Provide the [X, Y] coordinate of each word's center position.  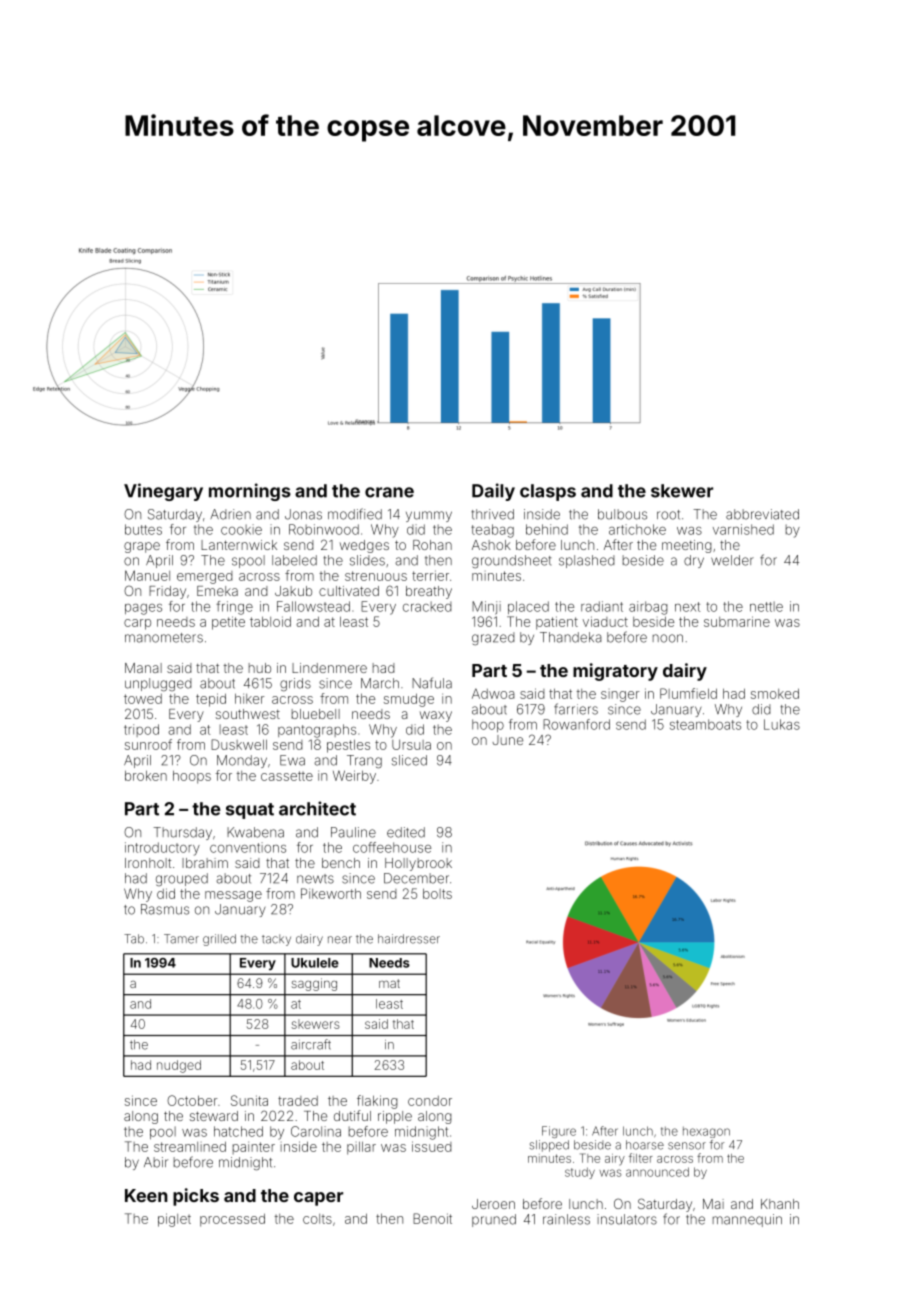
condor [430, 1101]
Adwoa [493, 693]
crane [389, 492]
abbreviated [762, 514]
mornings [250, 492]
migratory [615, 672]
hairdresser [409, 939]
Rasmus [165, 909]
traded [298, 1101]
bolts [437, 893]
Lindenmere [329, 668]
